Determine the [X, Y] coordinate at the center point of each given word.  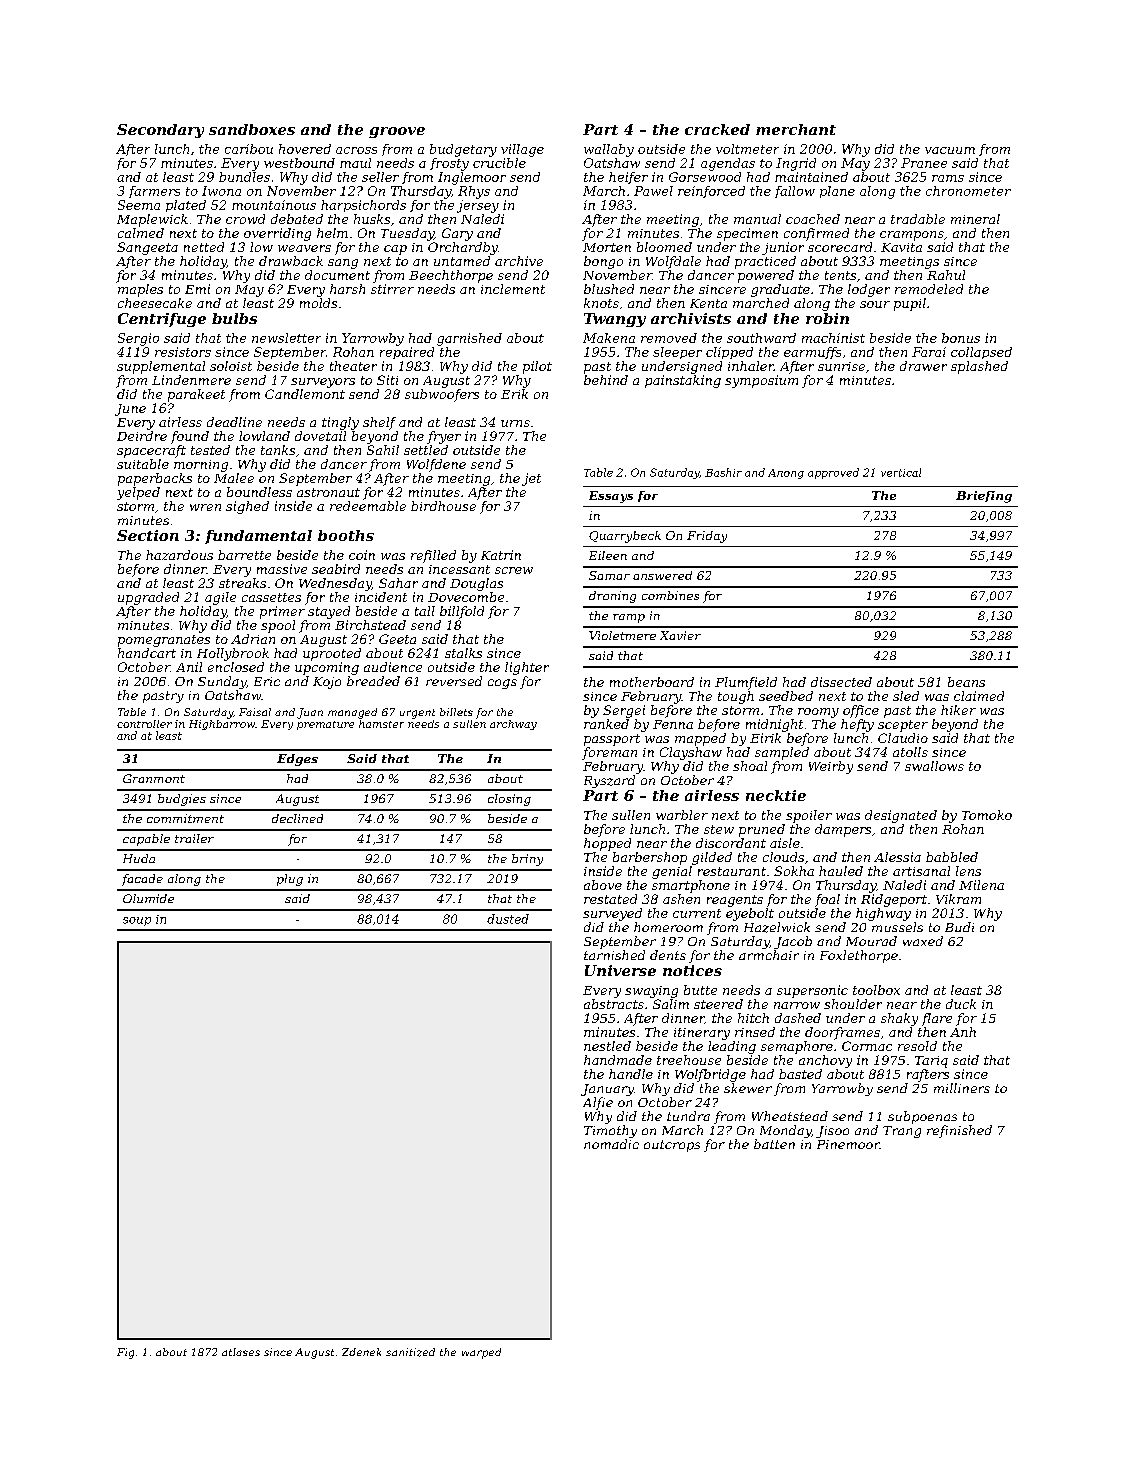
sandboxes [252, 129]
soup [137, 921]
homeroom [668, 927]
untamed [462, 261]
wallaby [609, 150]
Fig [125, 1353]
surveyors [323, 383]
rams [948, 178]
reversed [454, 681]
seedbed [786, 696]
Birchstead [370, 625]
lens [968, 871]
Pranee [924, 163]
